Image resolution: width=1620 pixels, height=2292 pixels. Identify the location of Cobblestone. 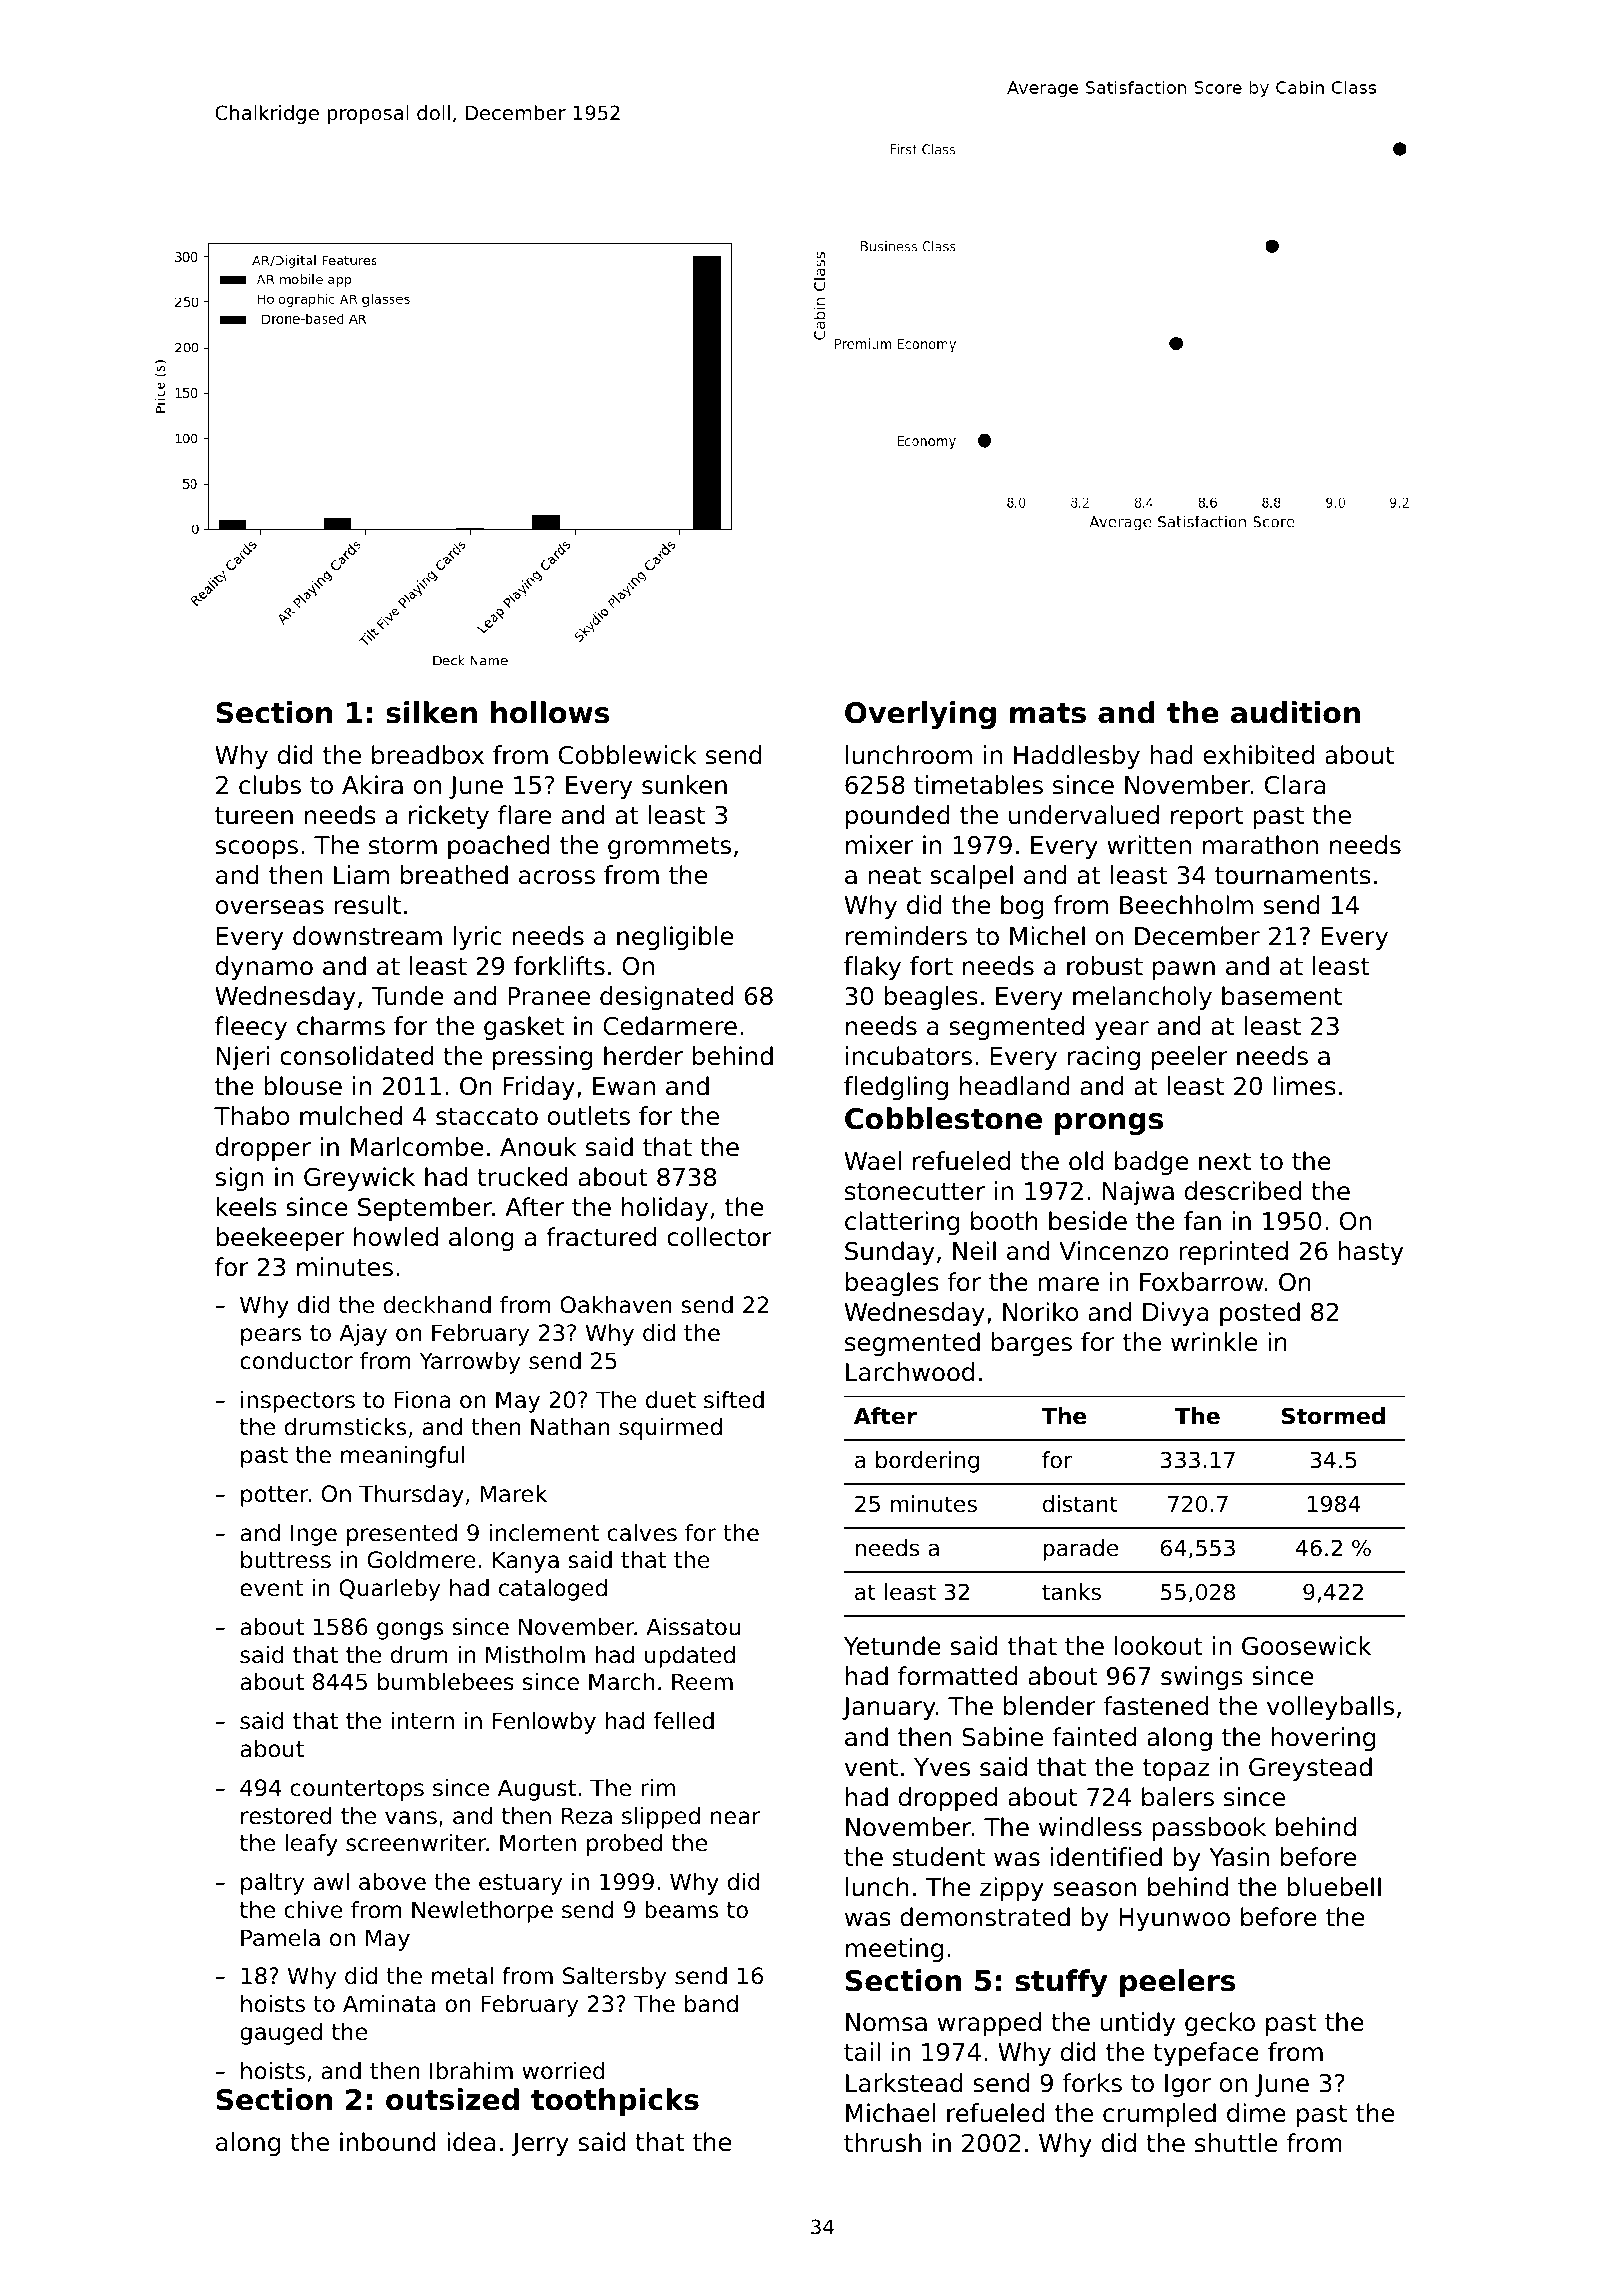
(943, 1118).
